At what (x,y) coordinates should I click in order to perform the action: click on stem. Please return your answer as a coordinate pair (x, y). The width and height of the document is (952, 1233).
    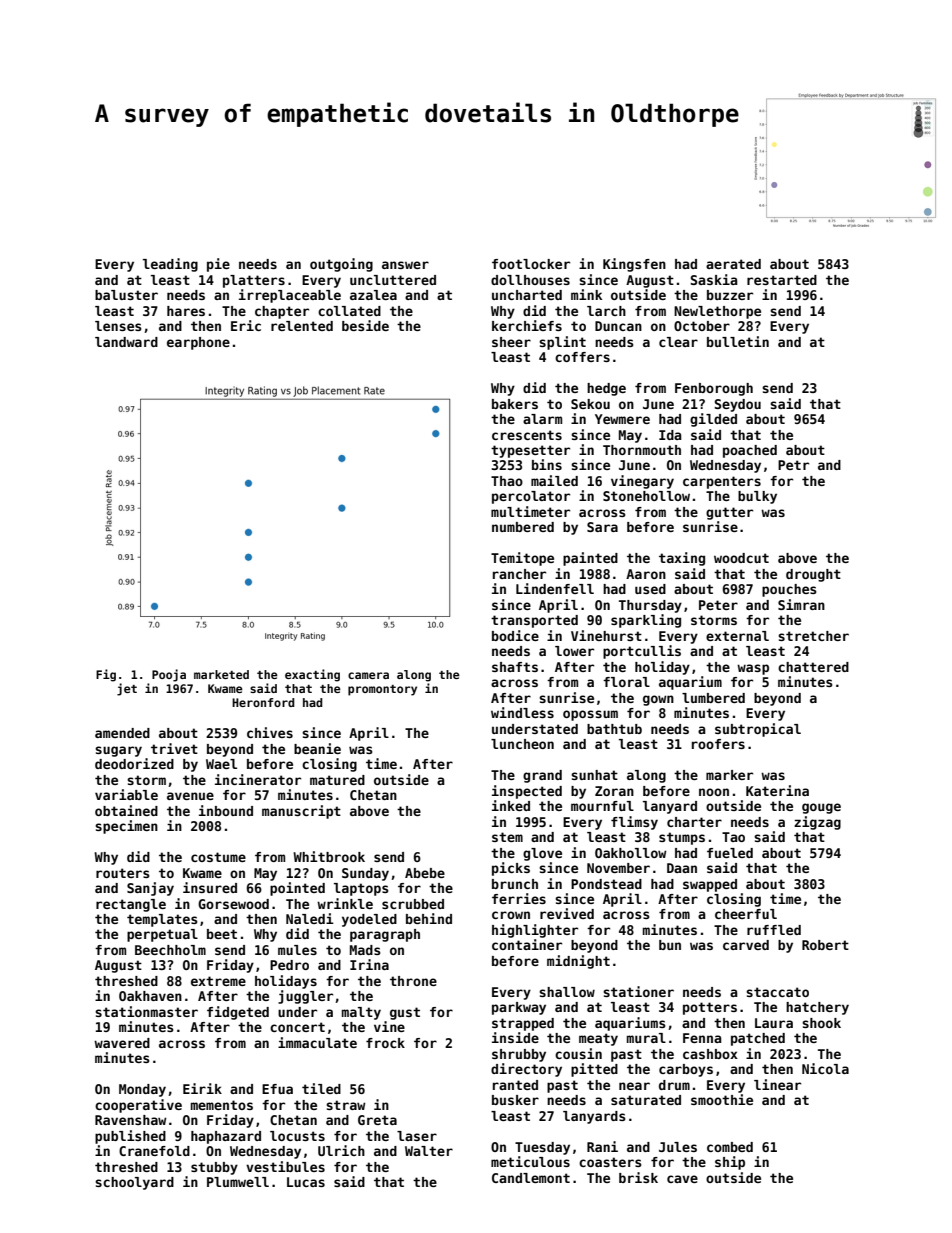
    Looking at the image, I should click on (507, 837).
